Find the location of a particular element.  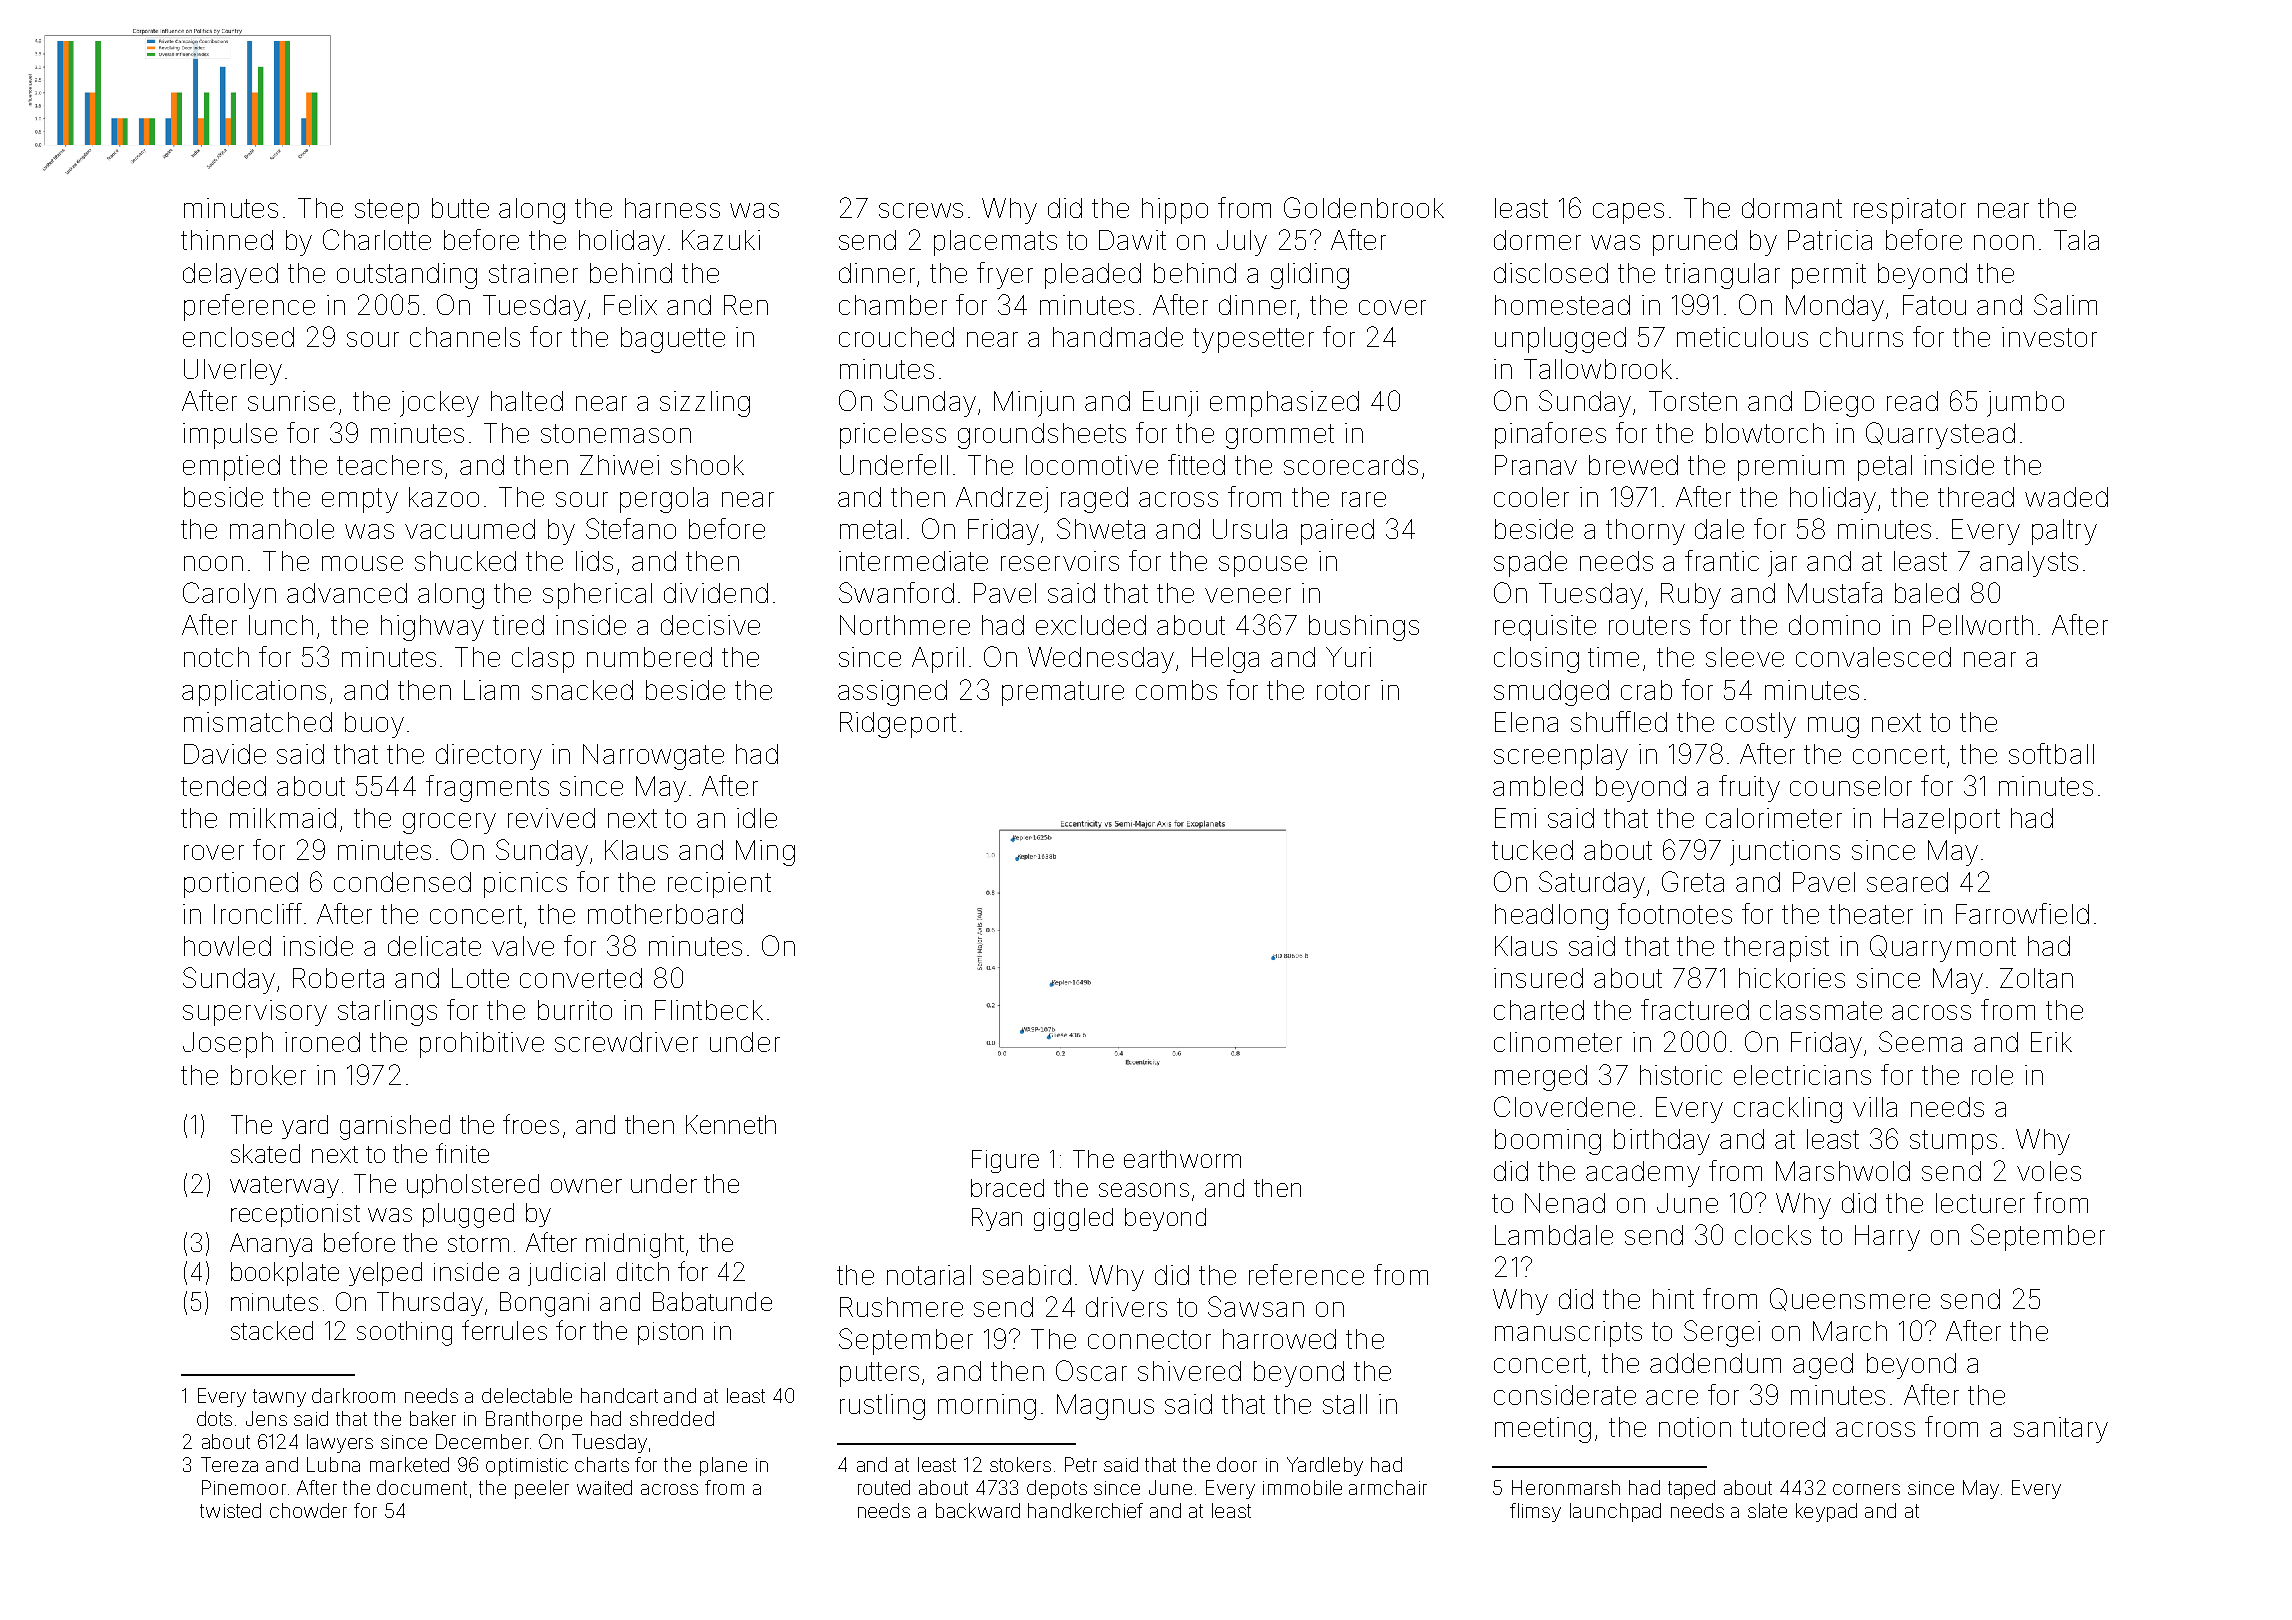

junctions is located at coordinates (1785, 853).
